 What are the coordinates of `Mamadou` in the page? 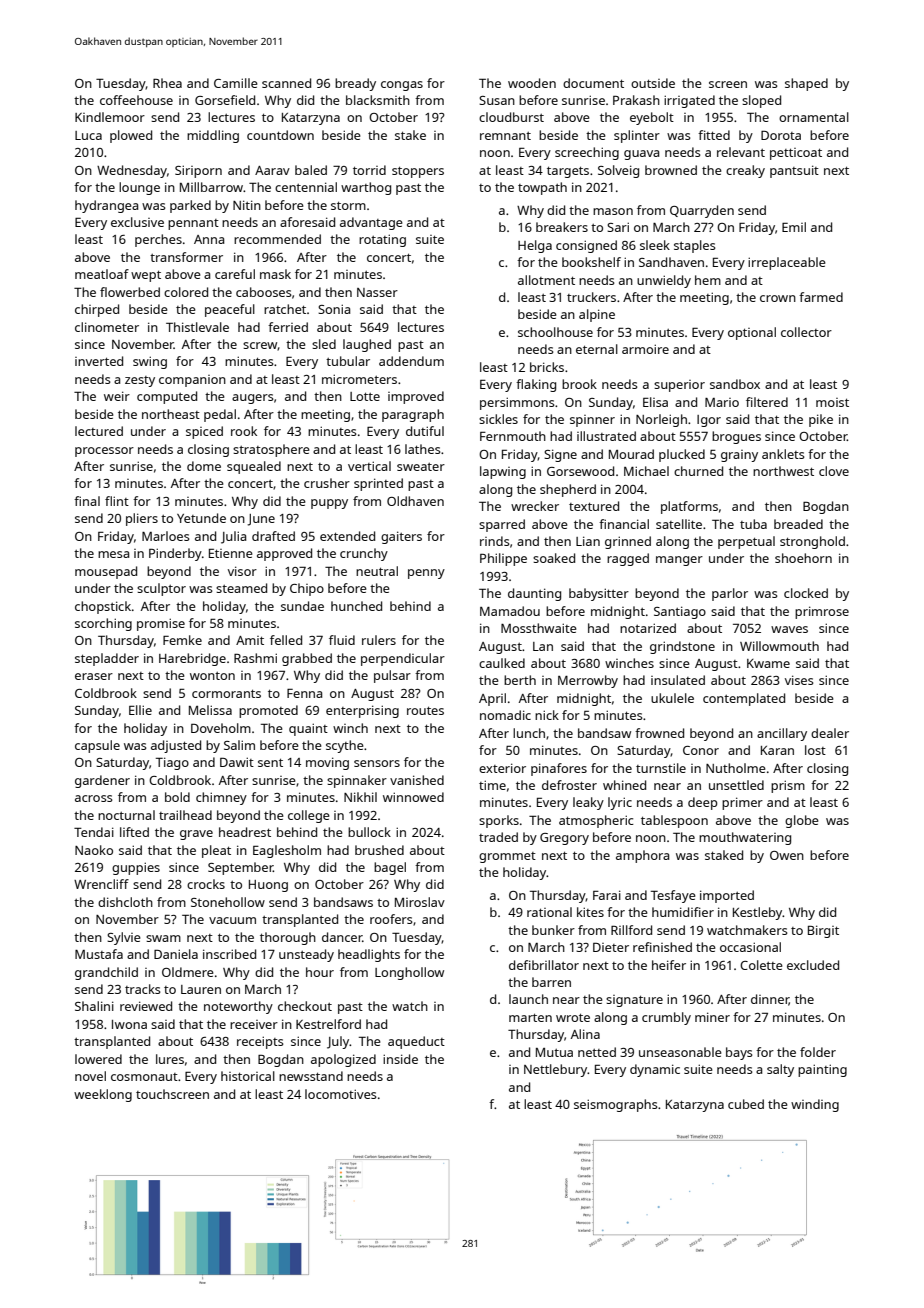 It's located at (510, 611).
